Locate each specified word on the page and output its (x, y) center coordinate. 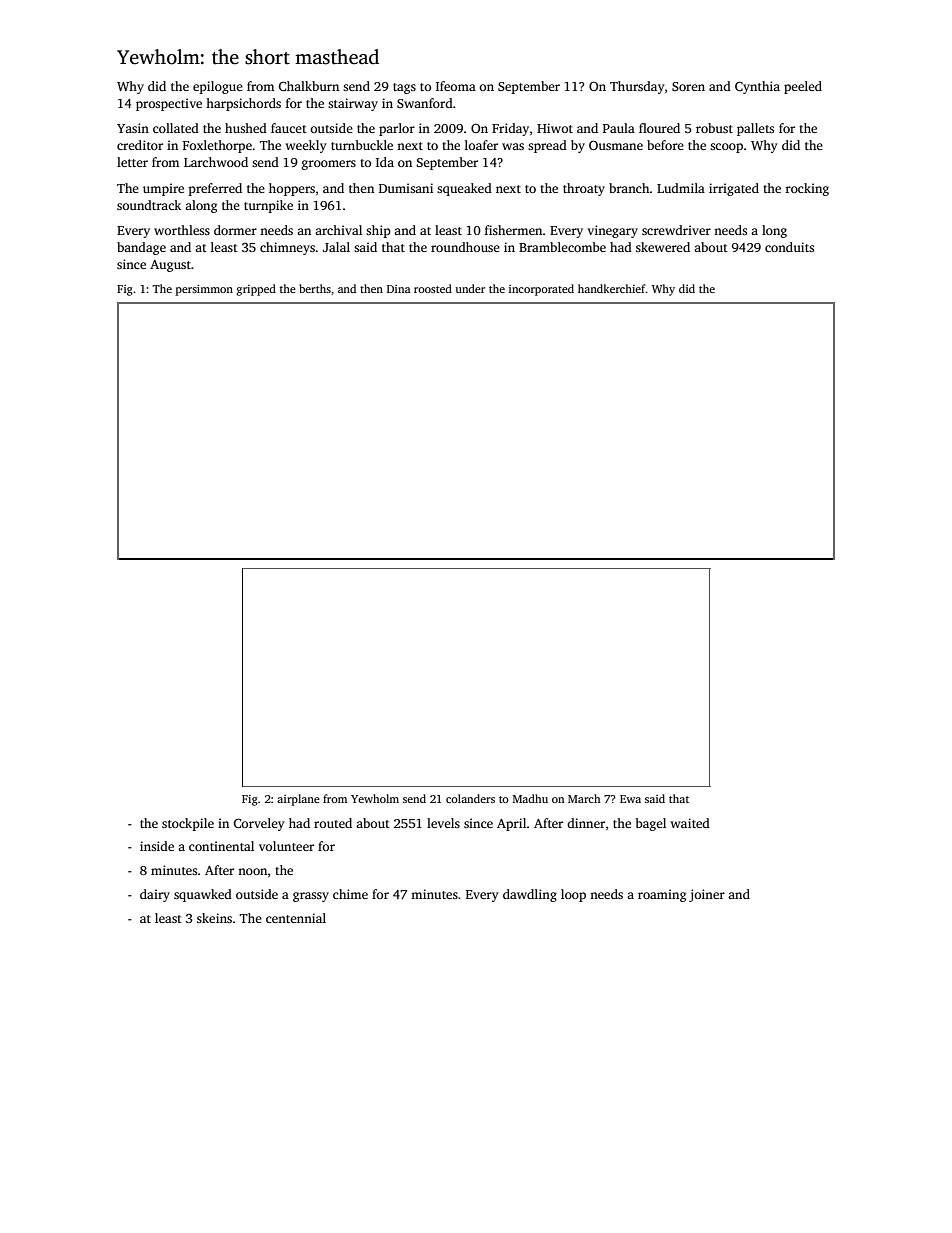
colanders (470, 798)
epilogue (218, 87)
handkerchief (612, 288)
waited (690, 823)
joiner (707, 895)
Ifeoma (456, 86)
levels (443, 823)
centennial (296, 918)
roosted (433, 288)
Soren (688, 86)
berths (315, 288)
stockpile (188, 824)
